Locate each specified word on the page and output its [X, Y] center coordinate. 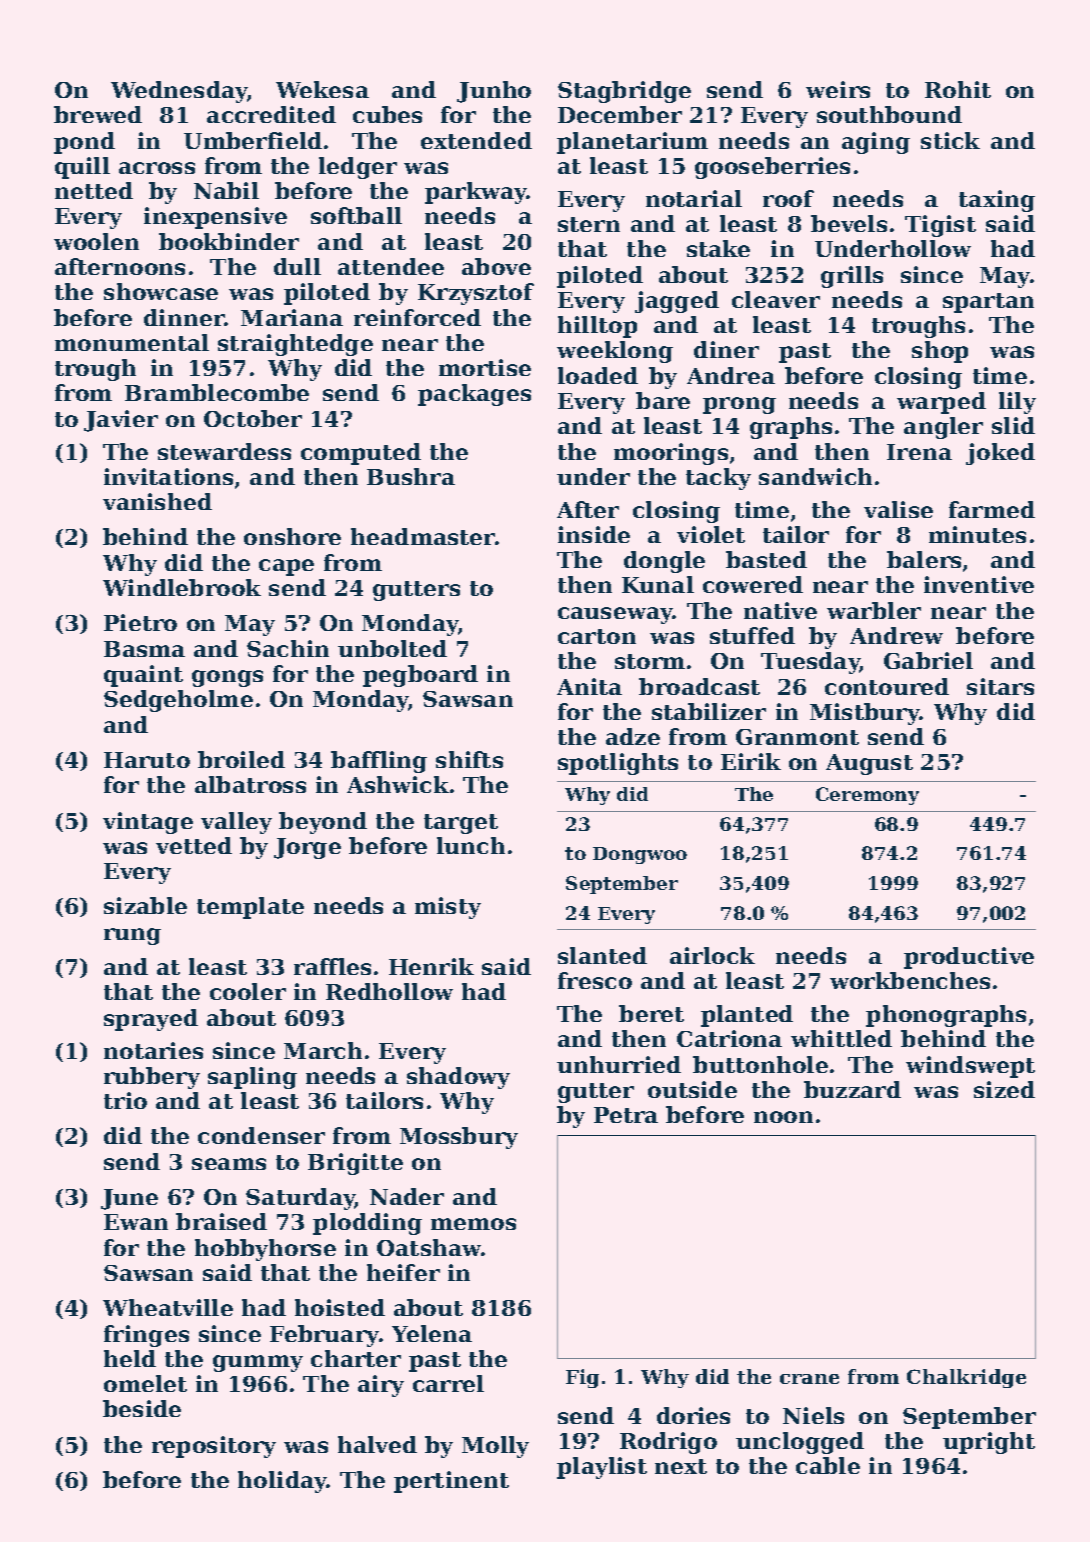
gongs [227, 678]
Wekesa [322, 89]
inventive [979, 584]
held [130, 1358]
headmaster [423, 536]
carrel [448, 1383]
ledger [358, 168]
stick [950, 140]
